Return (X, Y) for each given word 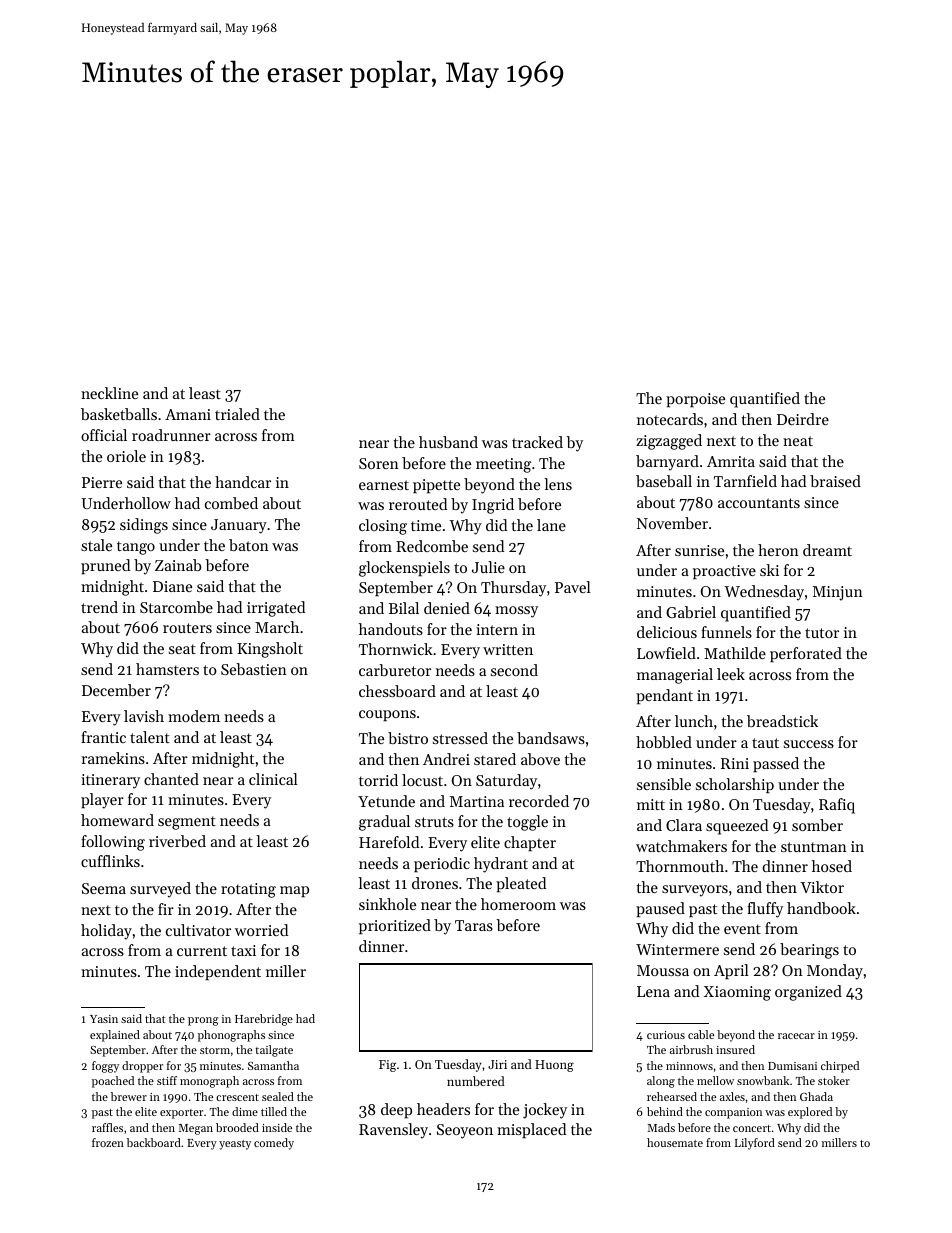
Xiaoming (737, 993)
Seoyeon (465, 1131)
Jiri (497, 1064)
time (426, 525)
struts (434, 822)
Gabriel (691, 612)
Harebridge (264, 1020)
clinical (273, 779)
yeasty (235, 1145)
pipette (436, 486)
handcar (243, 482)
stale (96, 545)
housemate (675, 1142)
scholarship (735, 785)
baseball (664, 481)
